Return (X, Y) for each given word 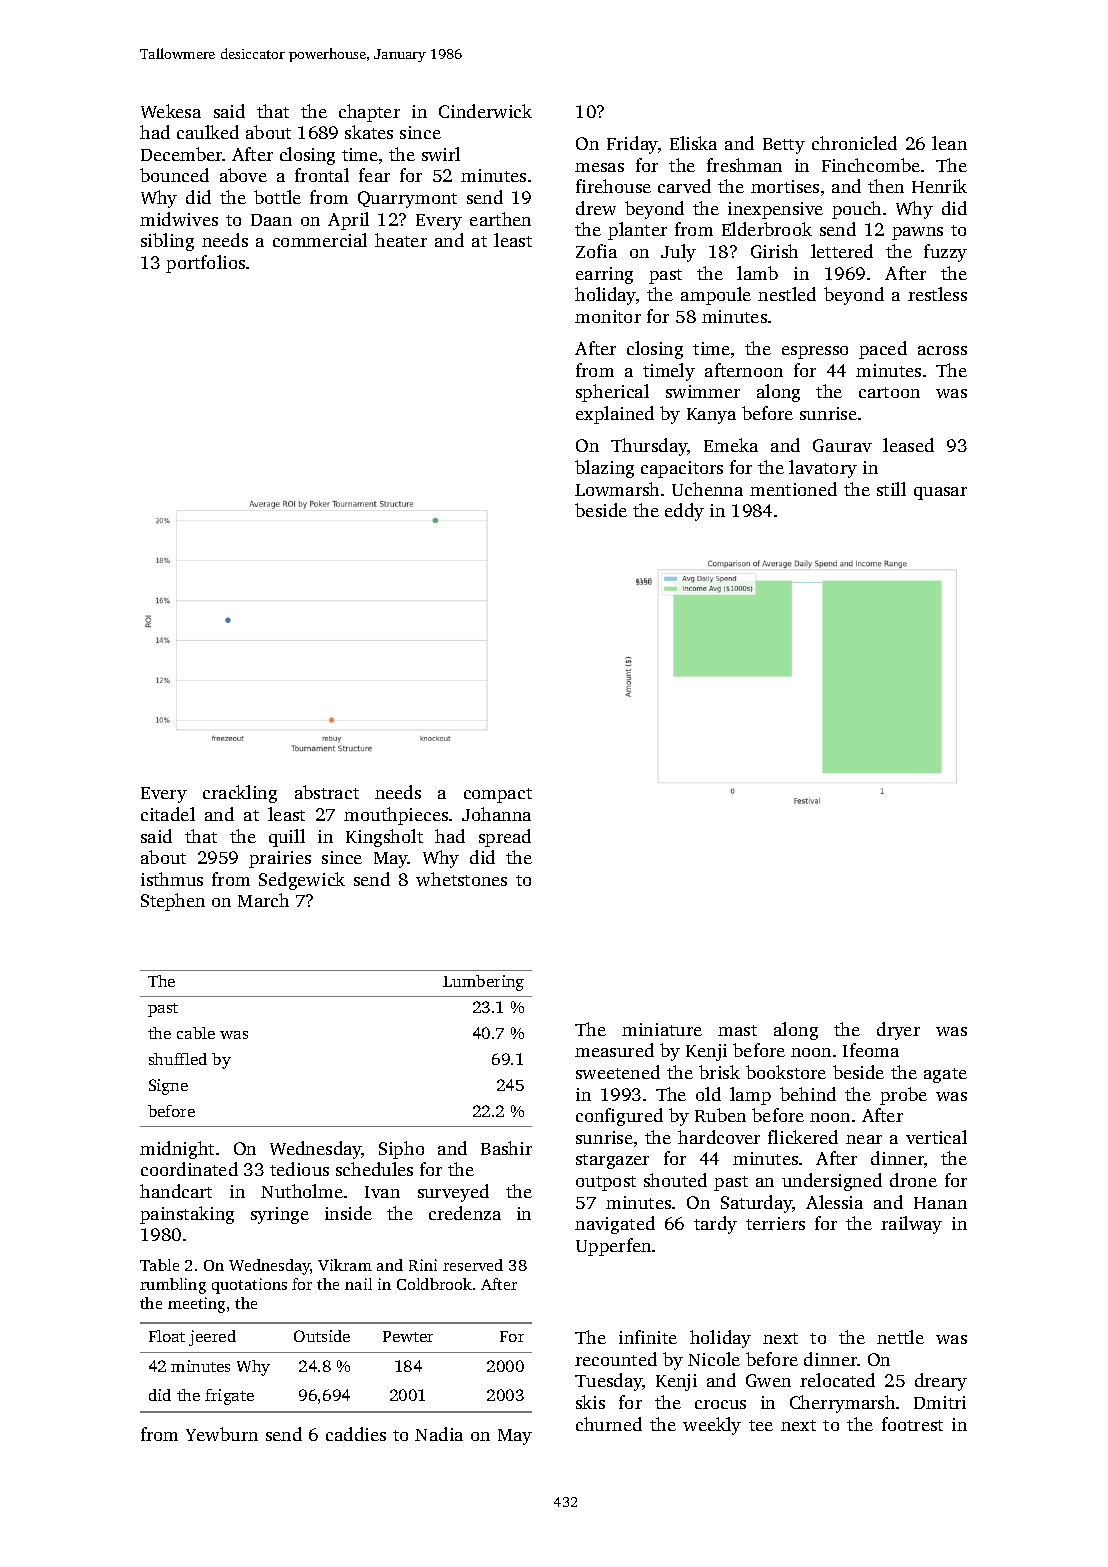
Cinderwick (485, 111)
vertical (936, 1137)
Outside (322, 1336)
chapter (369, 113)
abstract (327, 792)
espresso (815, 352)
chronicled (854, 143)
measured (614, 1050)
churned (609, 1424)
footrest (912, 1424)
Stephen (173, 902)
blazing (604, 469)
